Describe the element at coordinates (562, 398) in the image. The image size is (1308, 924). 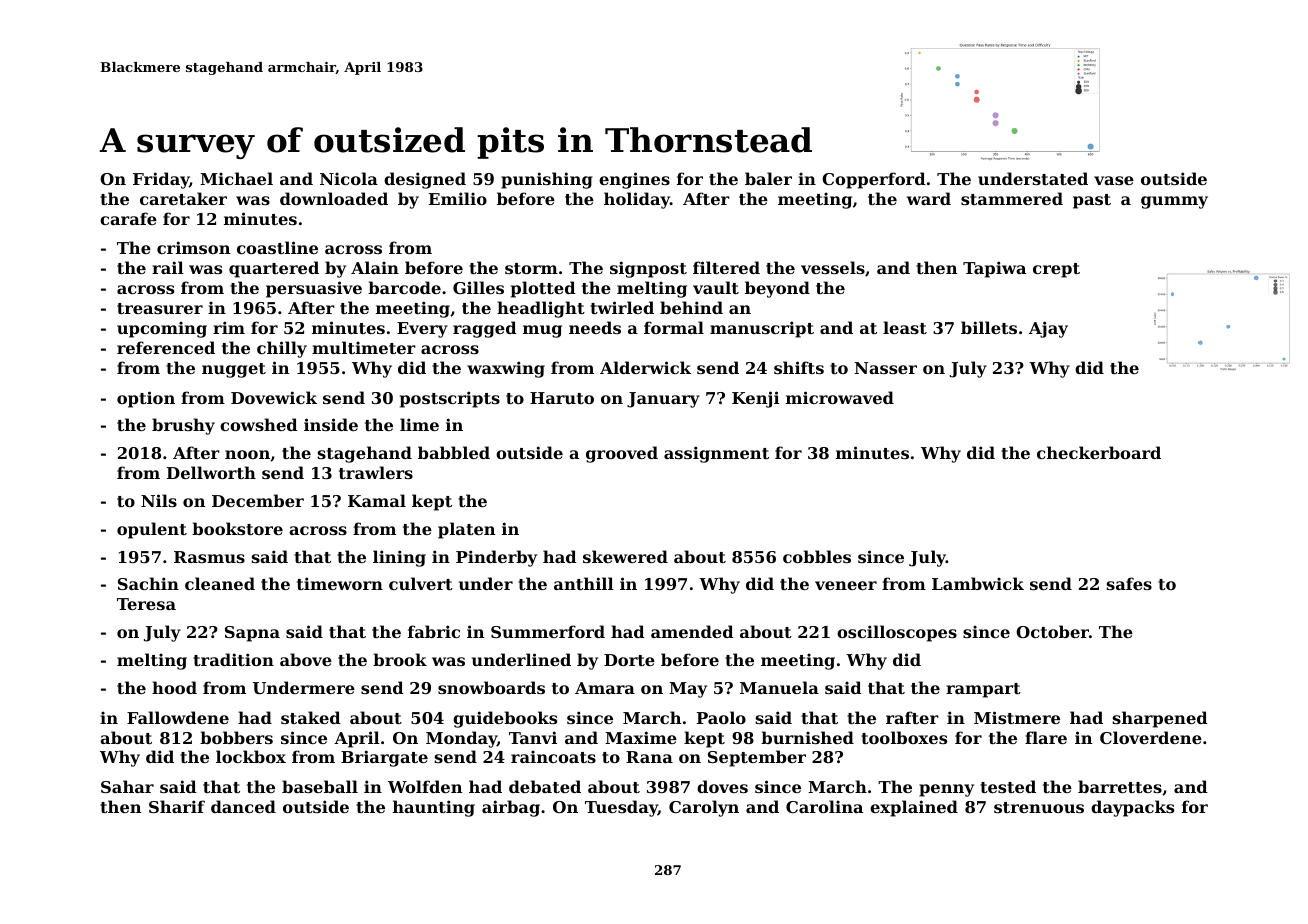
I see `Haruto` at that location.
